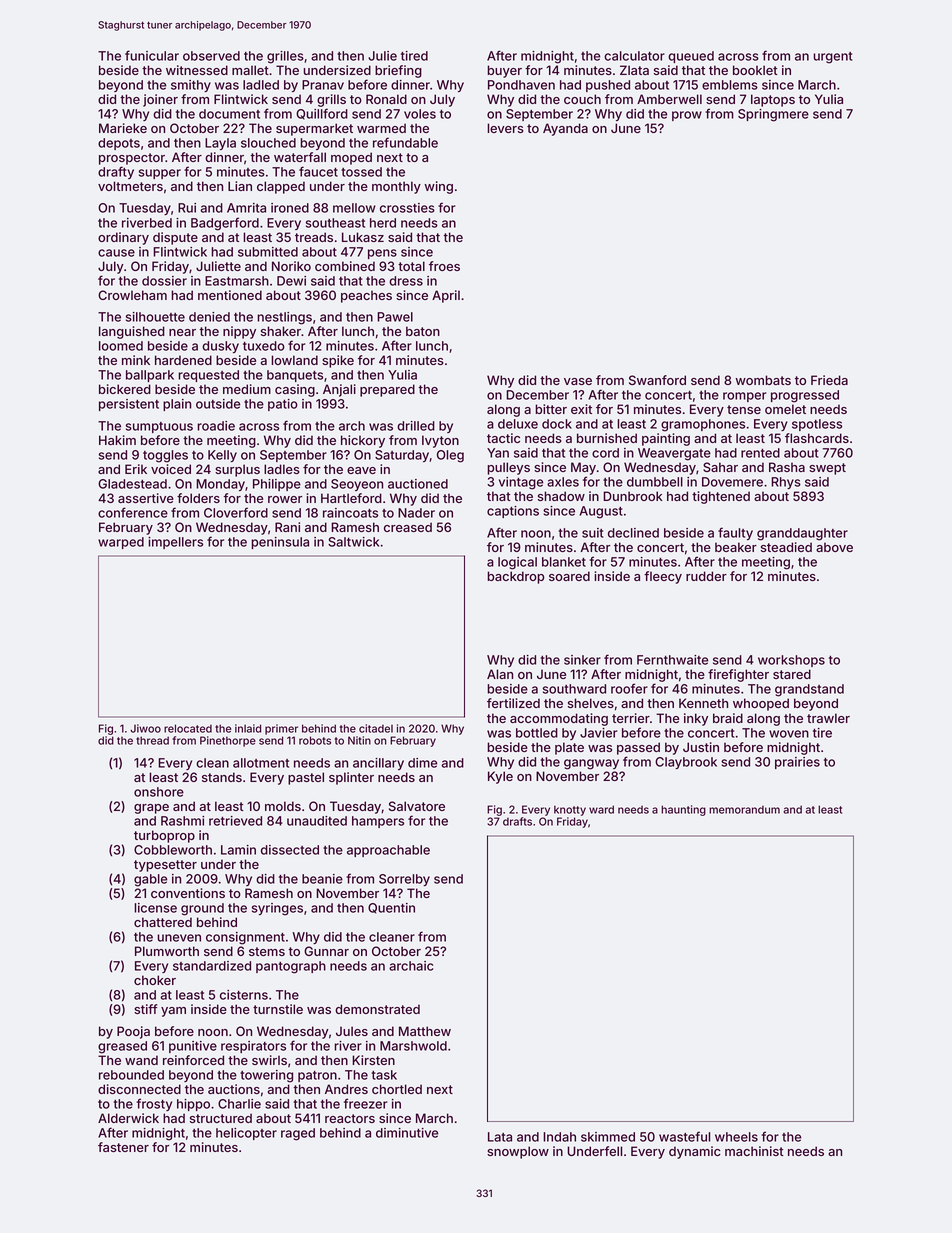  I want to click on persistent, so click(129, 405).
